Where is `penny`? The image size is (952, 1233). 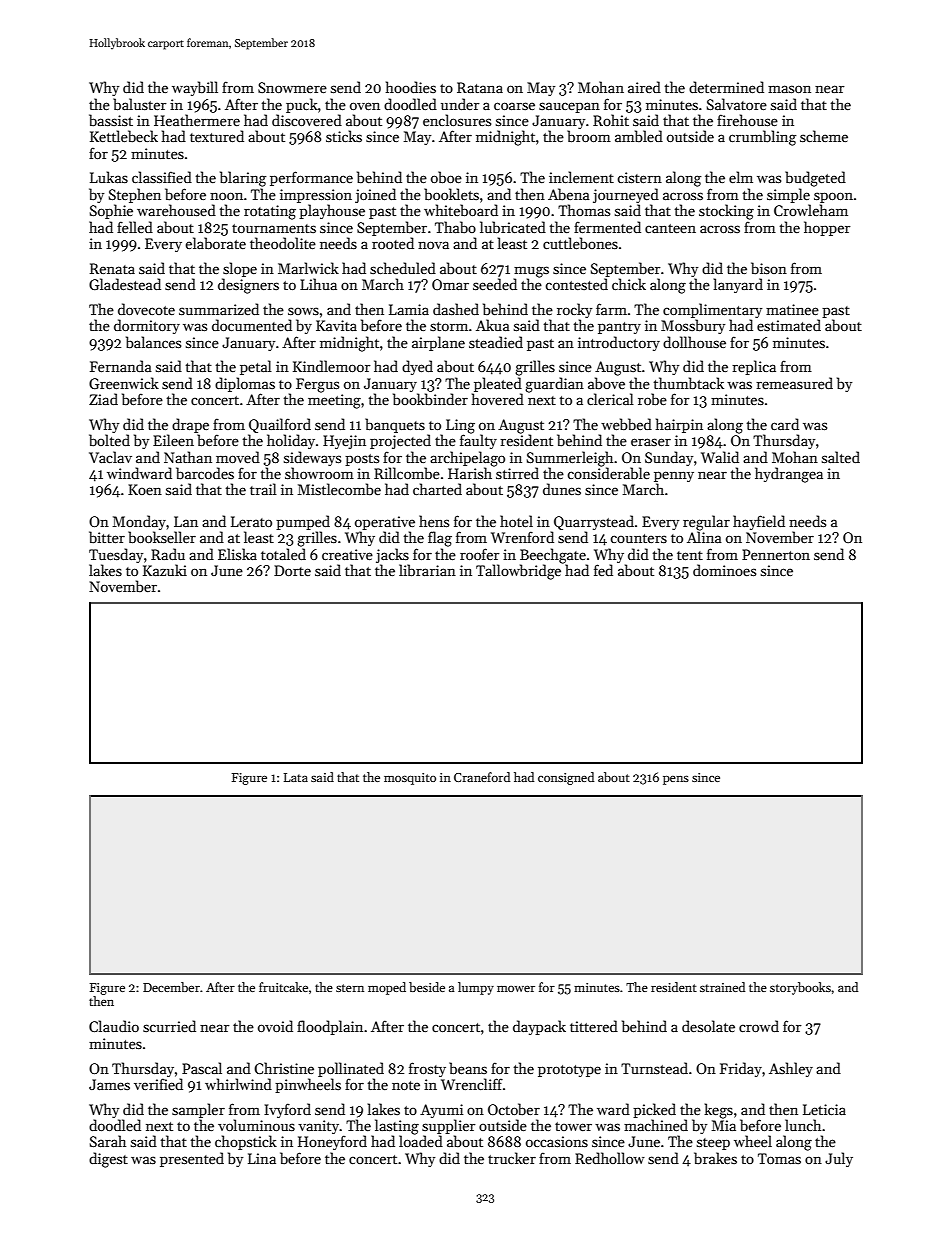
penny is located at coordinates (674, 476).
